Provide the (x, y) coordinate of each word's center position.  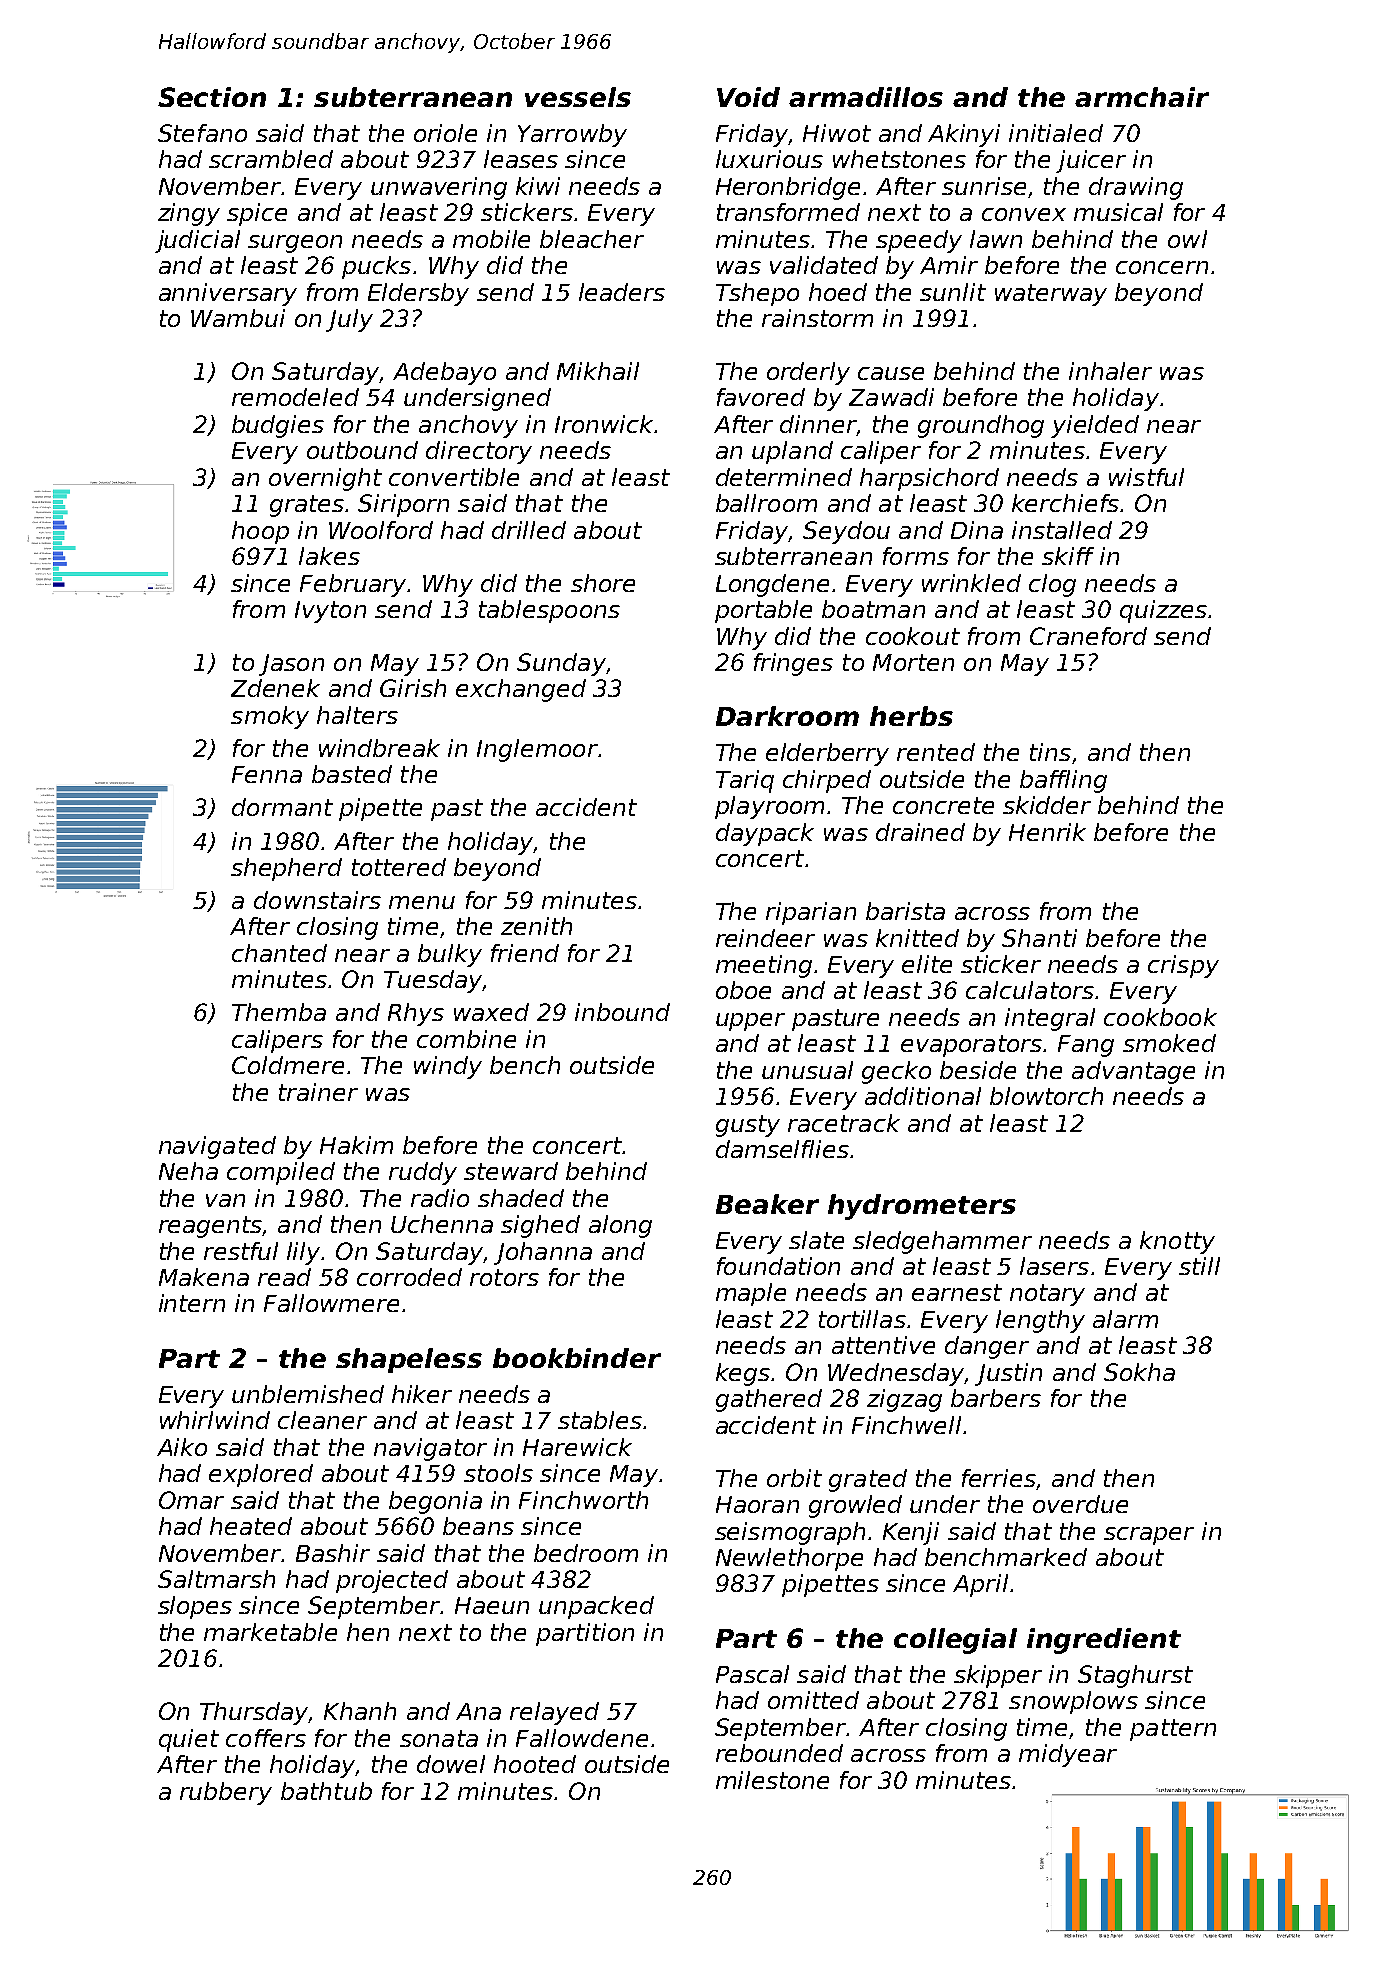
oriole (445, 133)
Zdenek (275, 688)
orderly (808, 373)
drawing (1136, 188)
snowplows (1073, 1702)
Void (748, 97)
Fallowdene (582, 1738)
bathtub (326, 1791)
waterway (1051, 295)
